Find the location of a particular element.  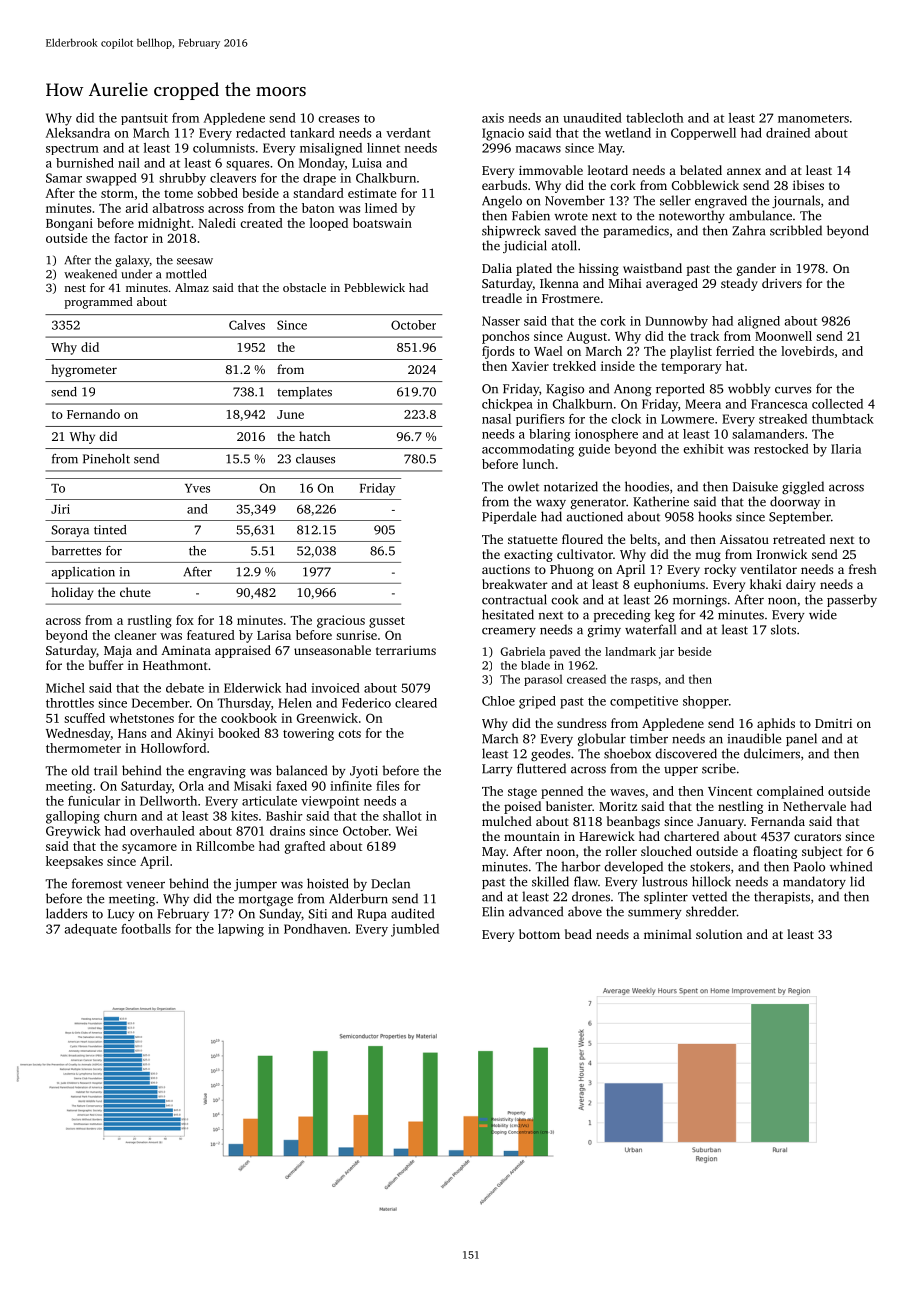

solution is located at coordinates (719, 934).
